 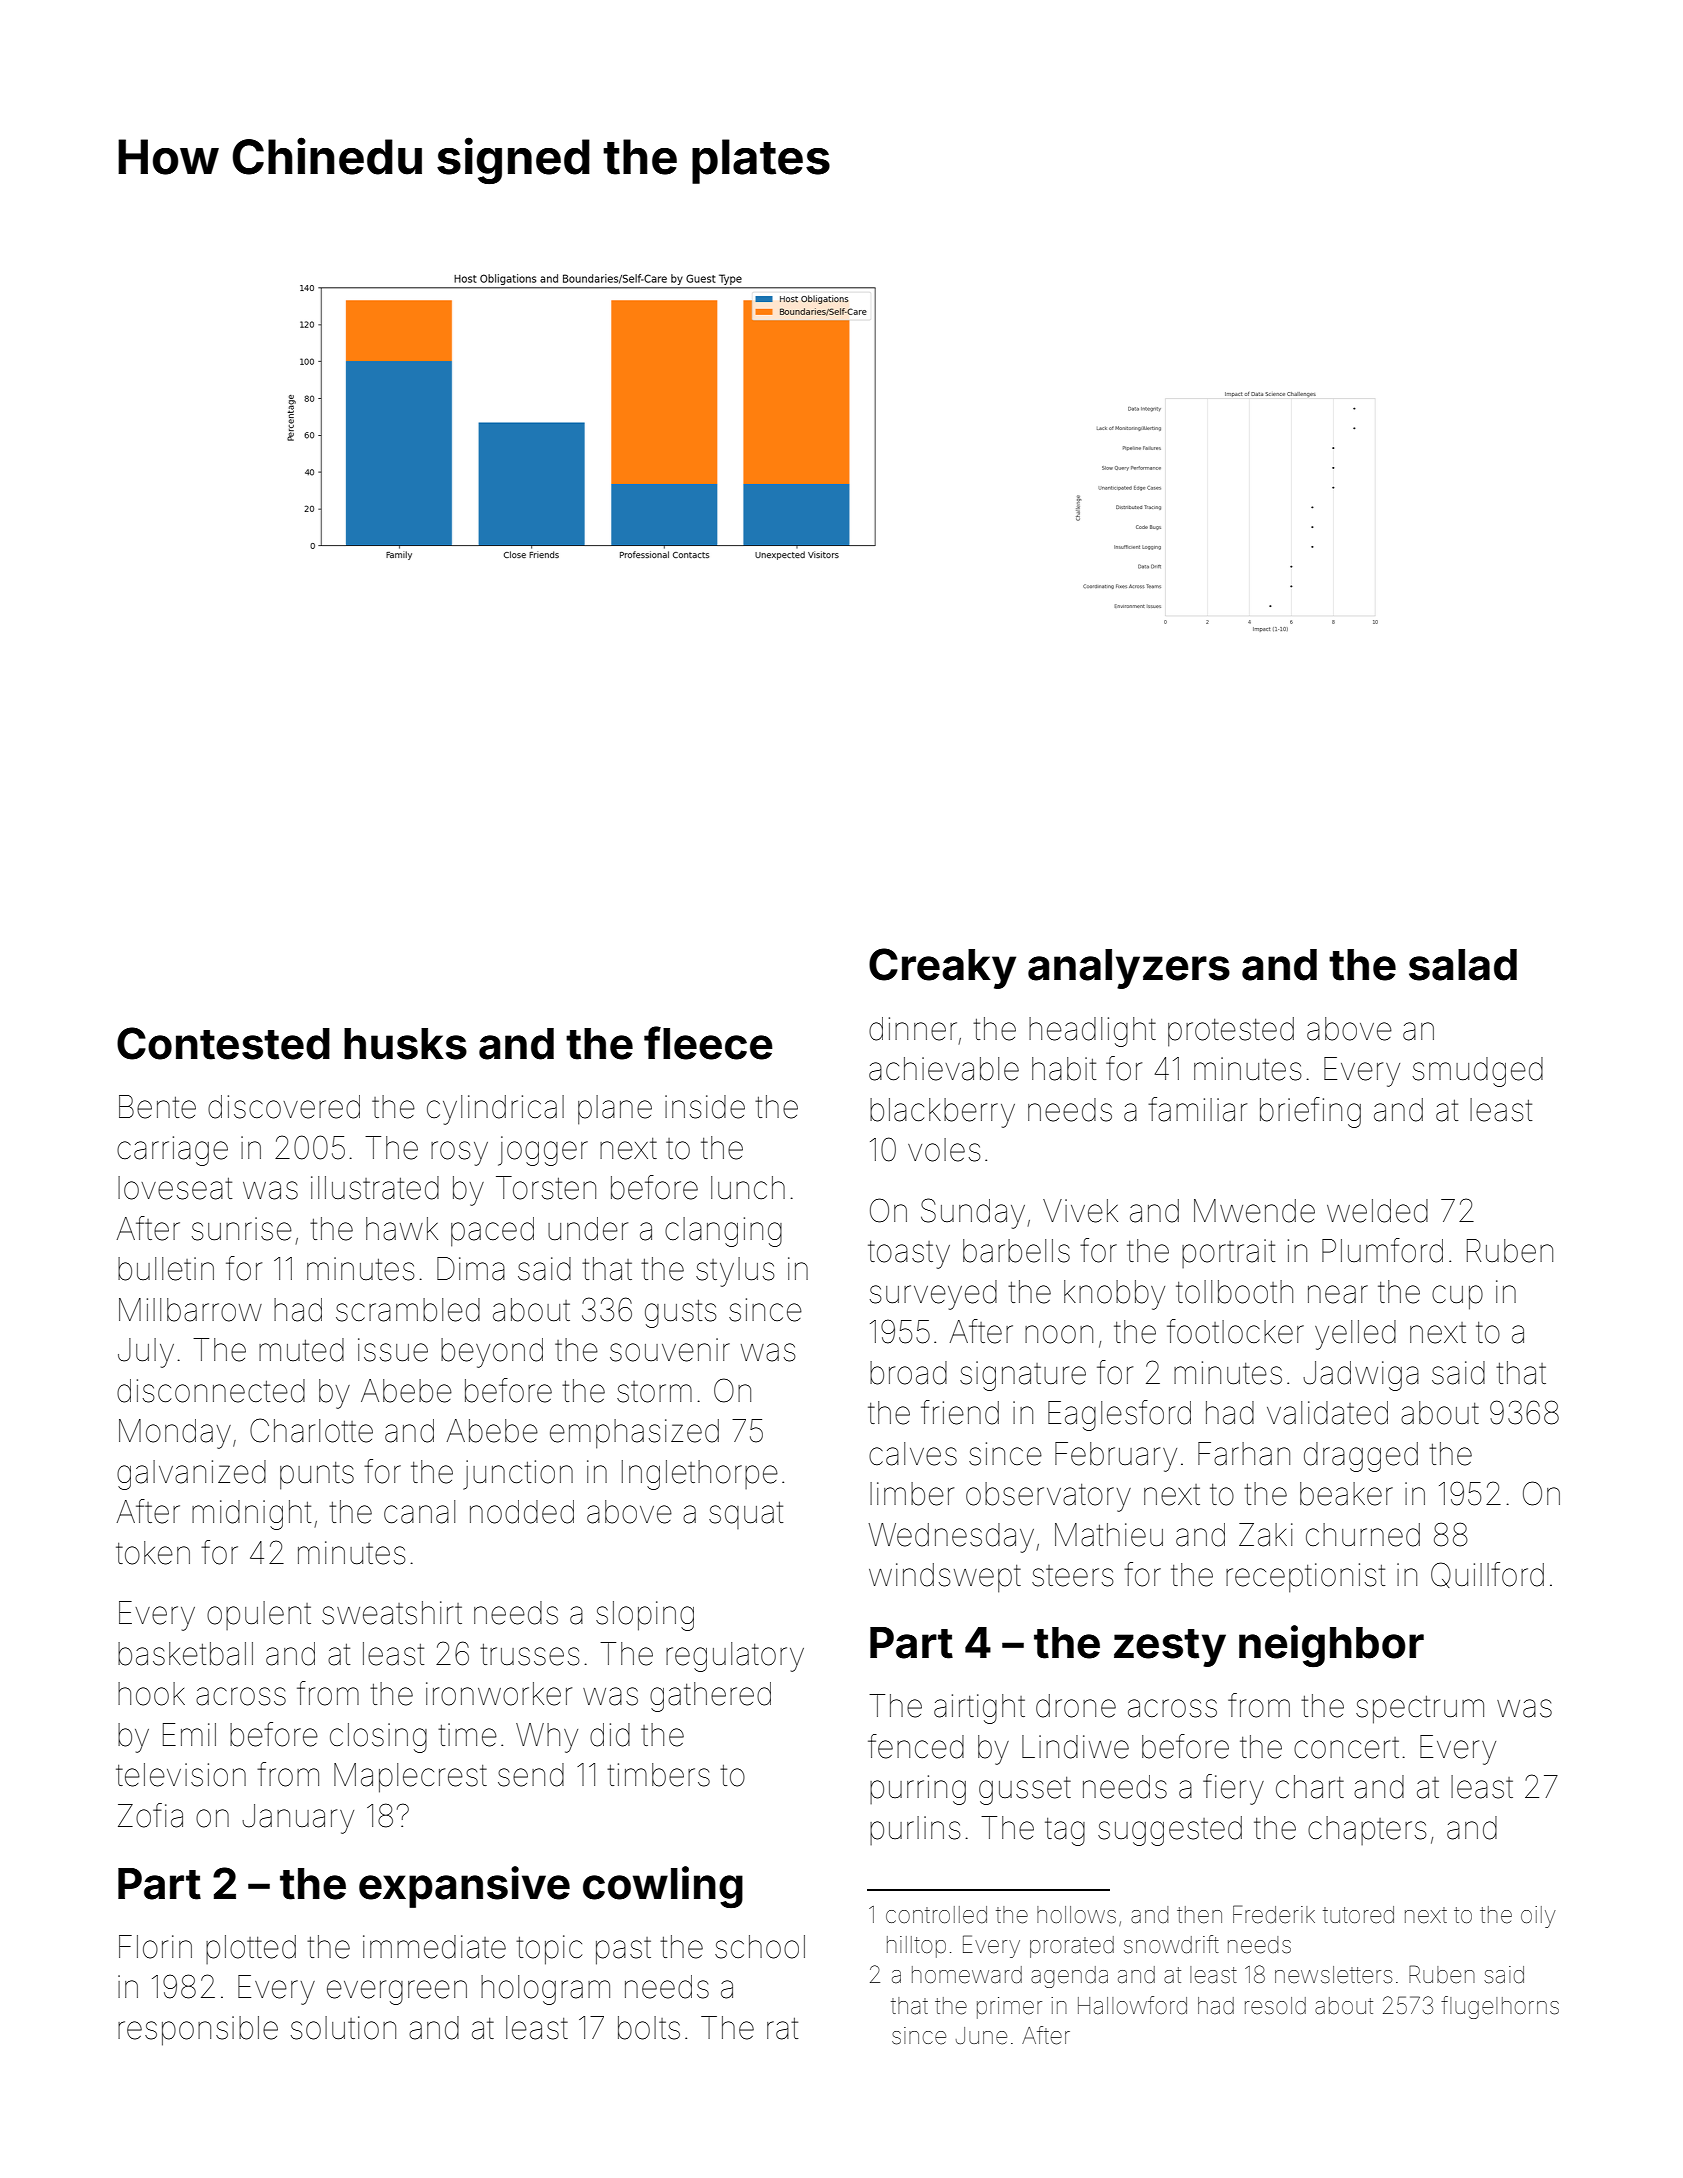 I want to click on Florin, so click(x=155, y=1947).
